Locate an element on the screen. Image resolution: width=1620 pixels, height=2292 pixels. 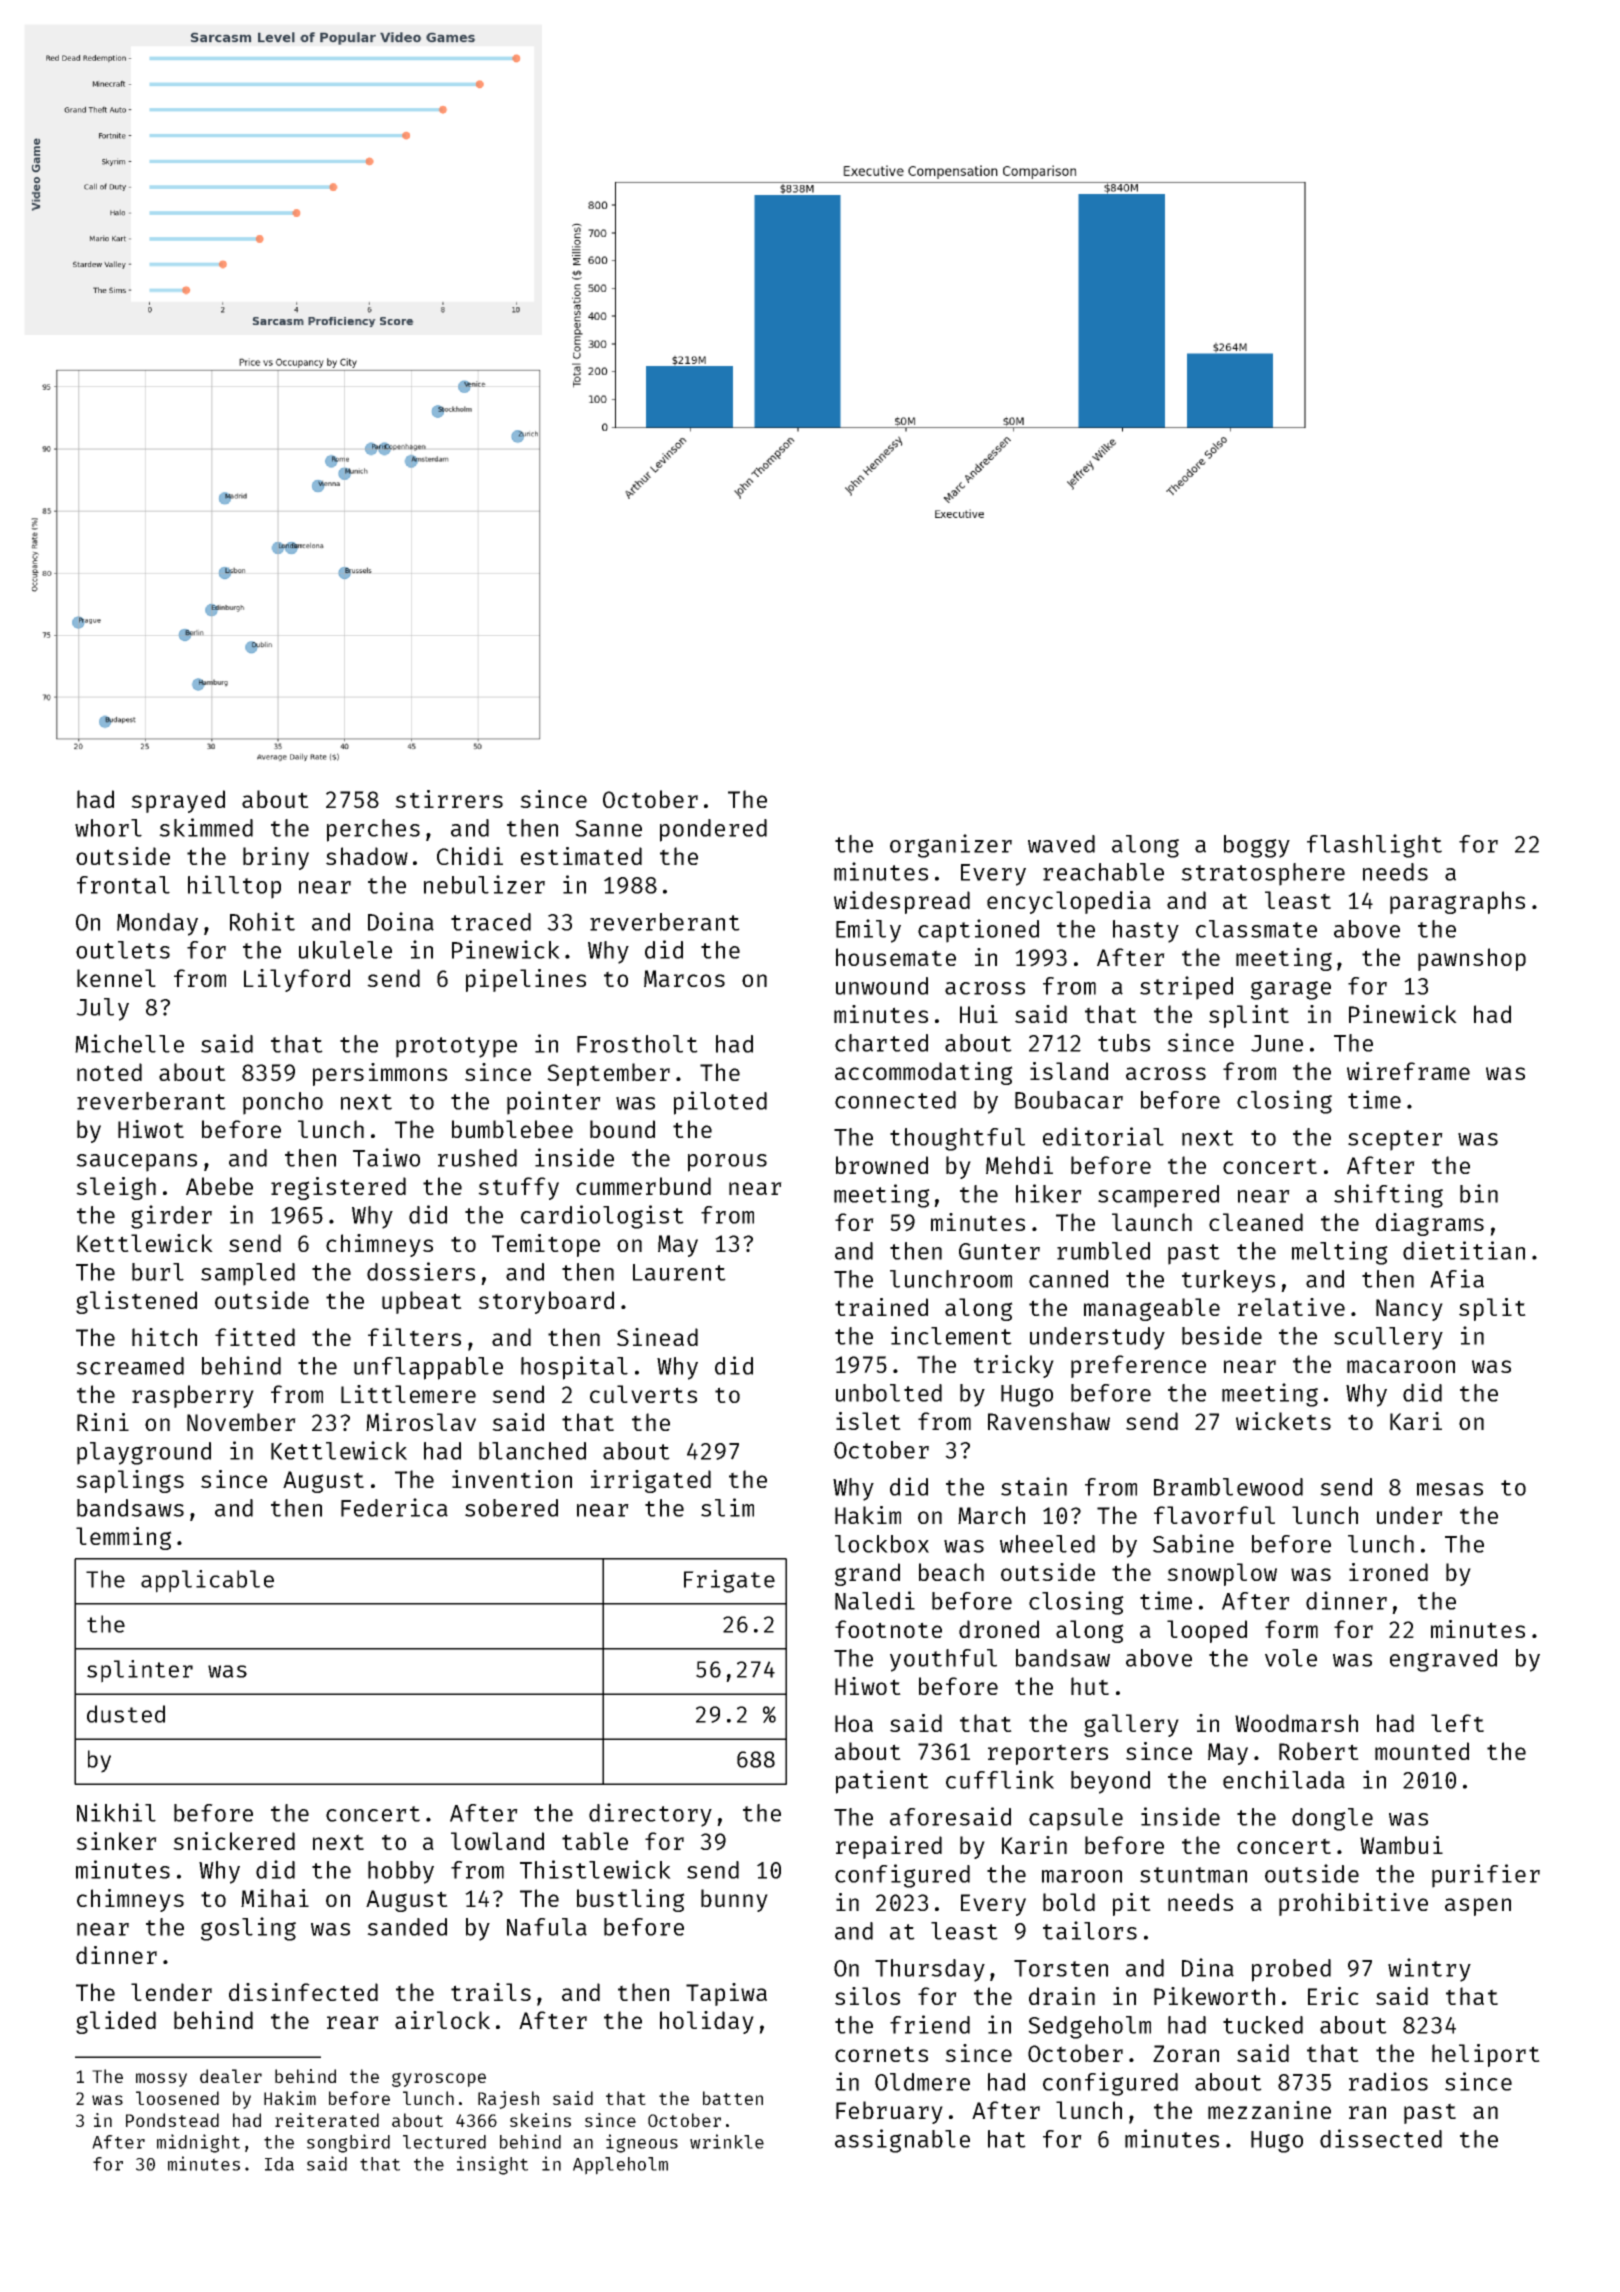
Frostholt is located at coordinates (637, 1044).
